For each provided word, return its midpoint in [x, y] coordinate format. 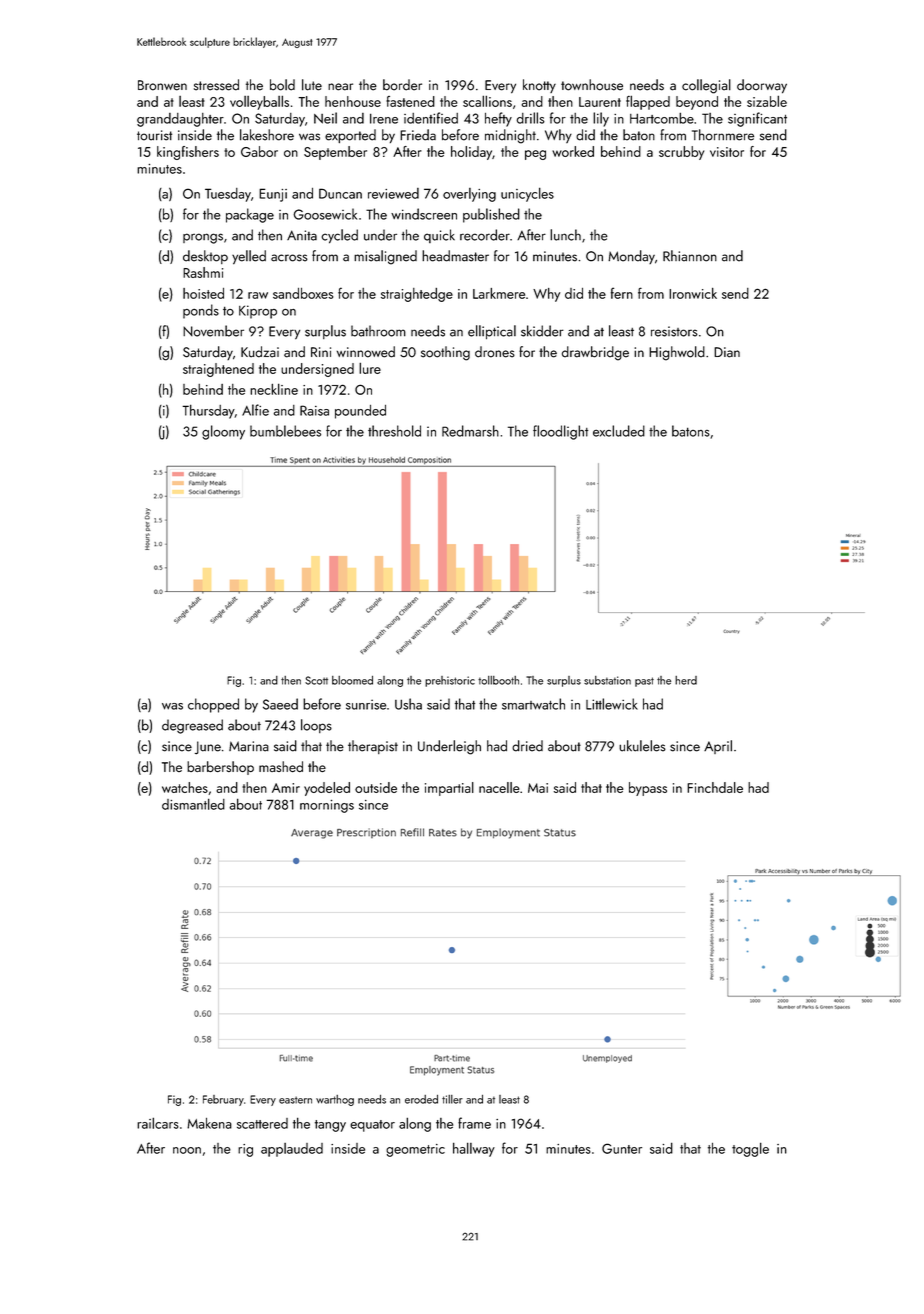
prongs [203, 238]
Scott [316, 680]
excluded [619, 431]
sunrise [366, 704]
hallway [474, 1149]
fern [622, 293]
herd [686, 680]
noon [187, 1150]
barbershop [220, 768]
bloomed [352, 680]
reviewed [393, 193]
